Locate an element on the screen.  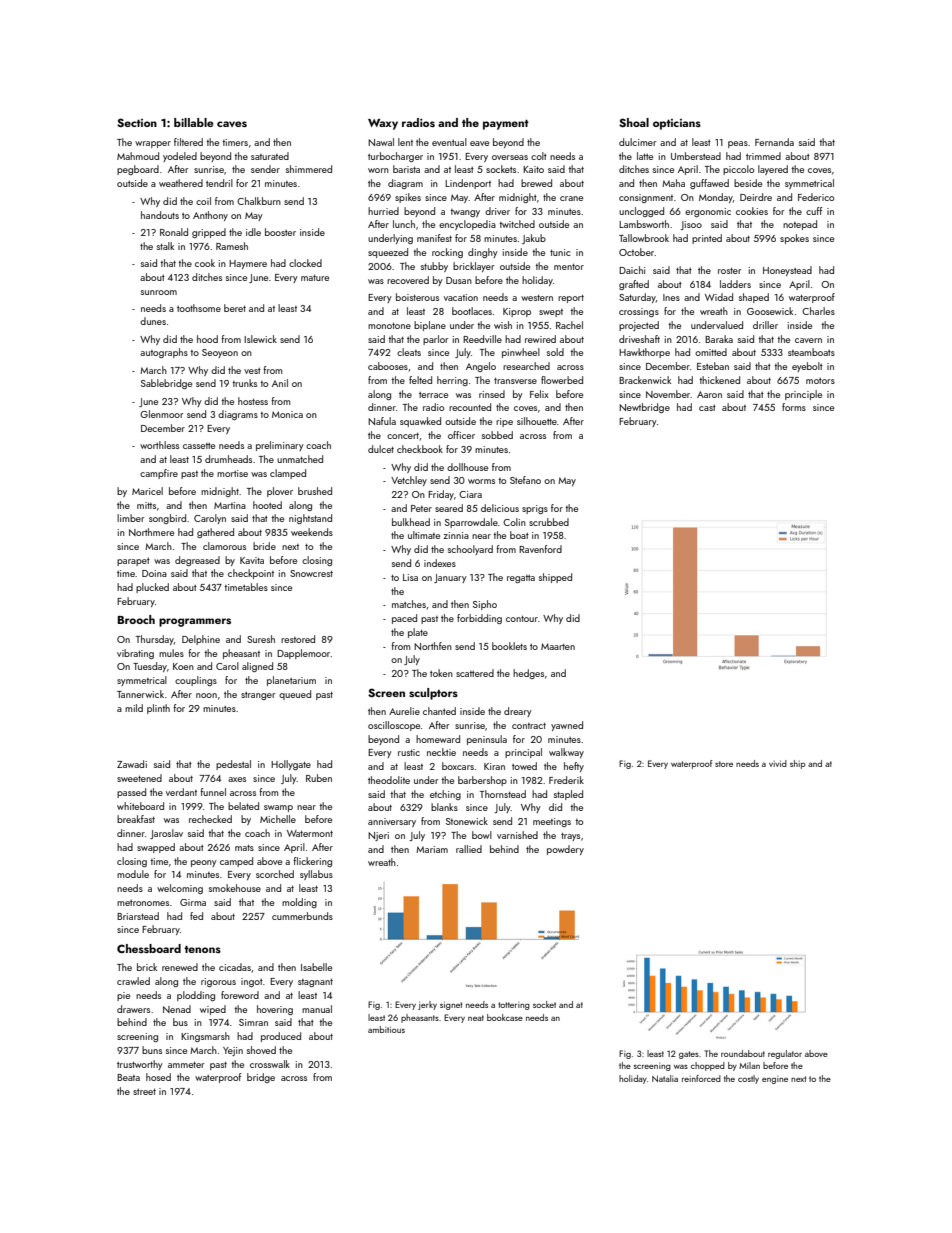
Delphine is located at coordinates (201, 640).
